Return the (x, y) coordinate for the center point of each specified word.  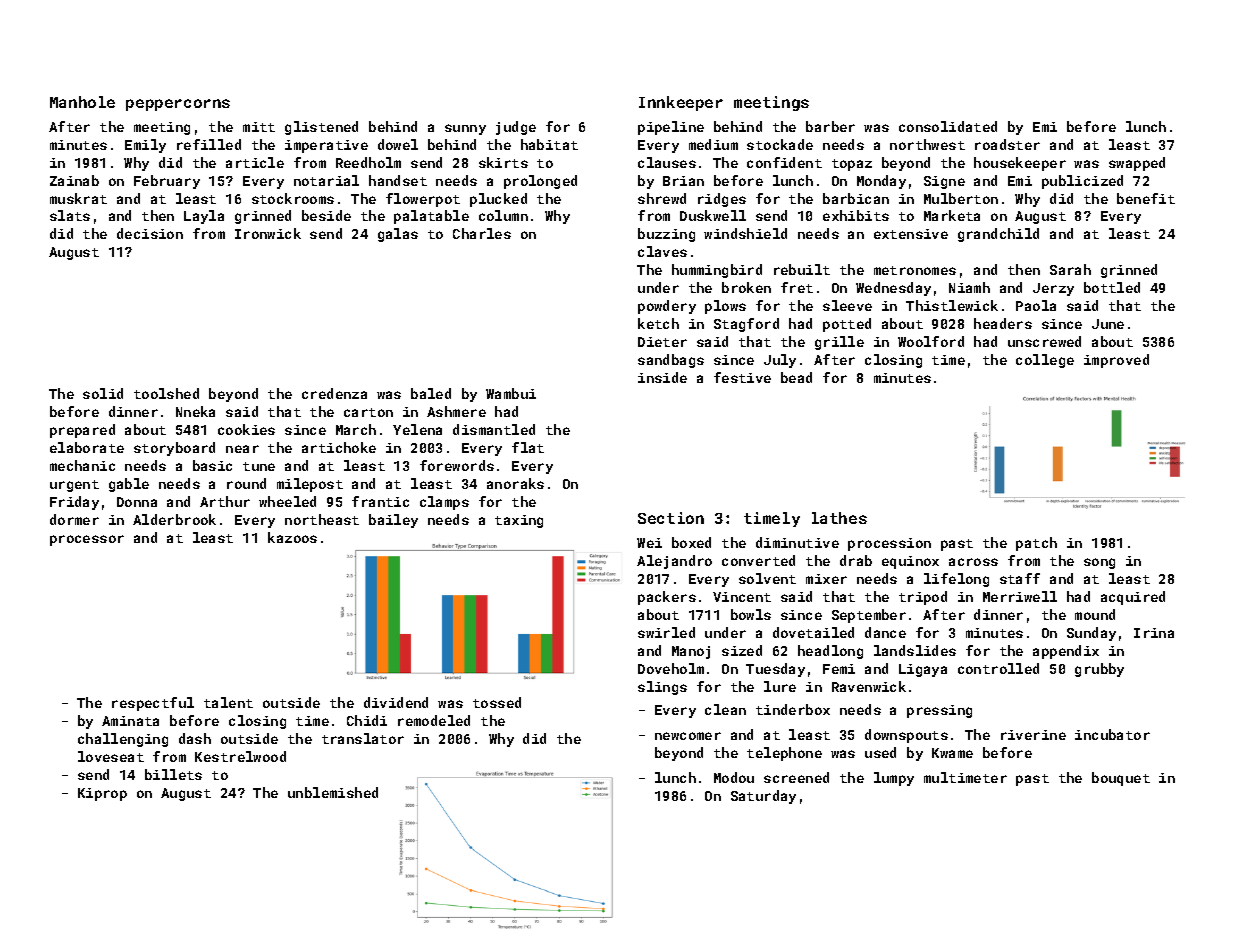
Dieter (662, 342)
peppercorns (178, 105)
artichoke (339, 447)
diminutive (797, 542)
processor (87, 540)
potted (847, 325)
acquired (1133, 598)
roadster (1007, 144)
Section (671, 518)
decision (150, 233)
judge (516, 128)
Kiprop (102, 794)
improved (1116, 361)
